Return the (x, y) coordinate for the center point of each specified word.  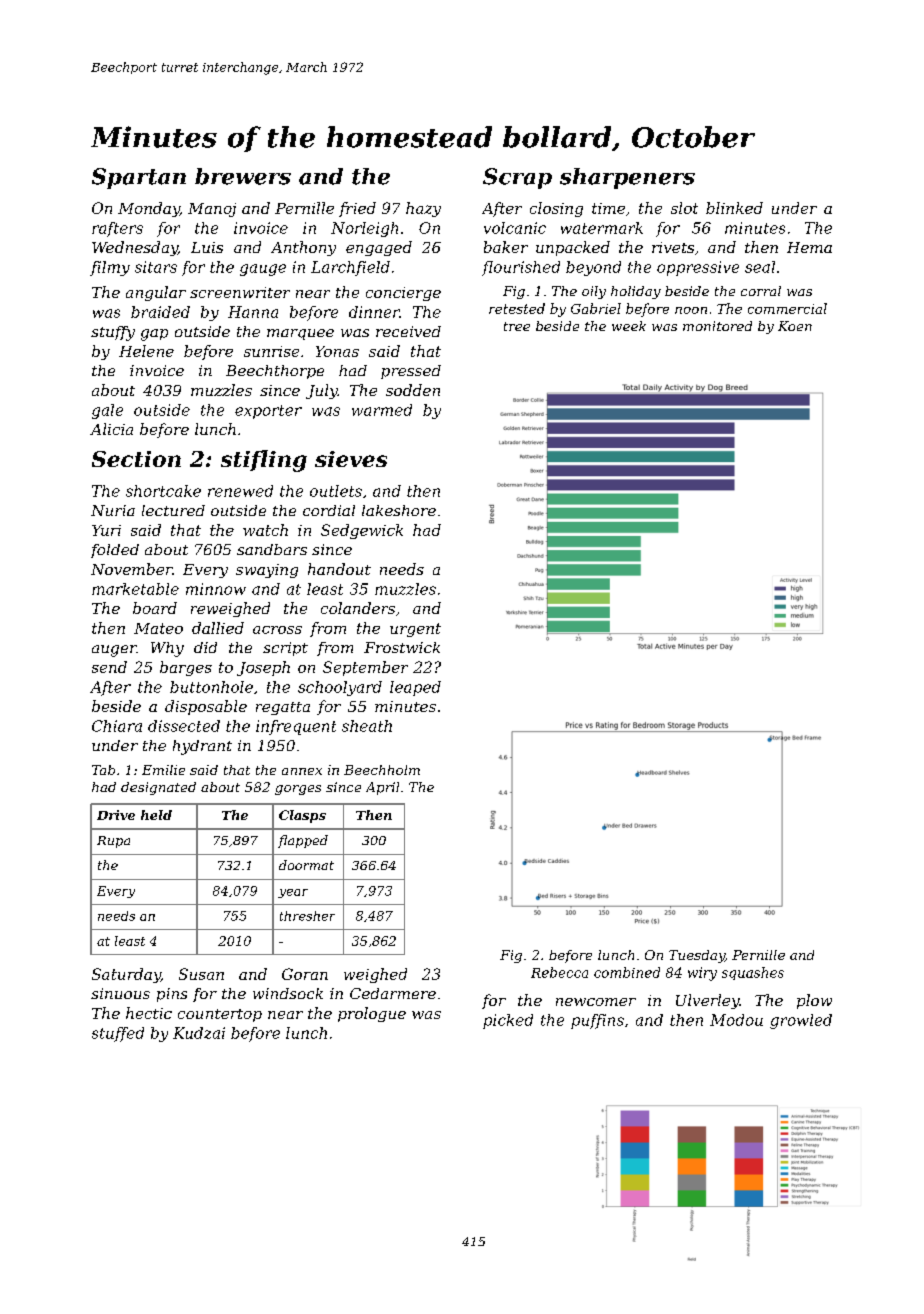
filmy (110, 268)
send (109, 667)
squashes (753, 973)
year (293, 893)
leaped (415, 688)
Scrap (517, 178)
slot (684, 208)
